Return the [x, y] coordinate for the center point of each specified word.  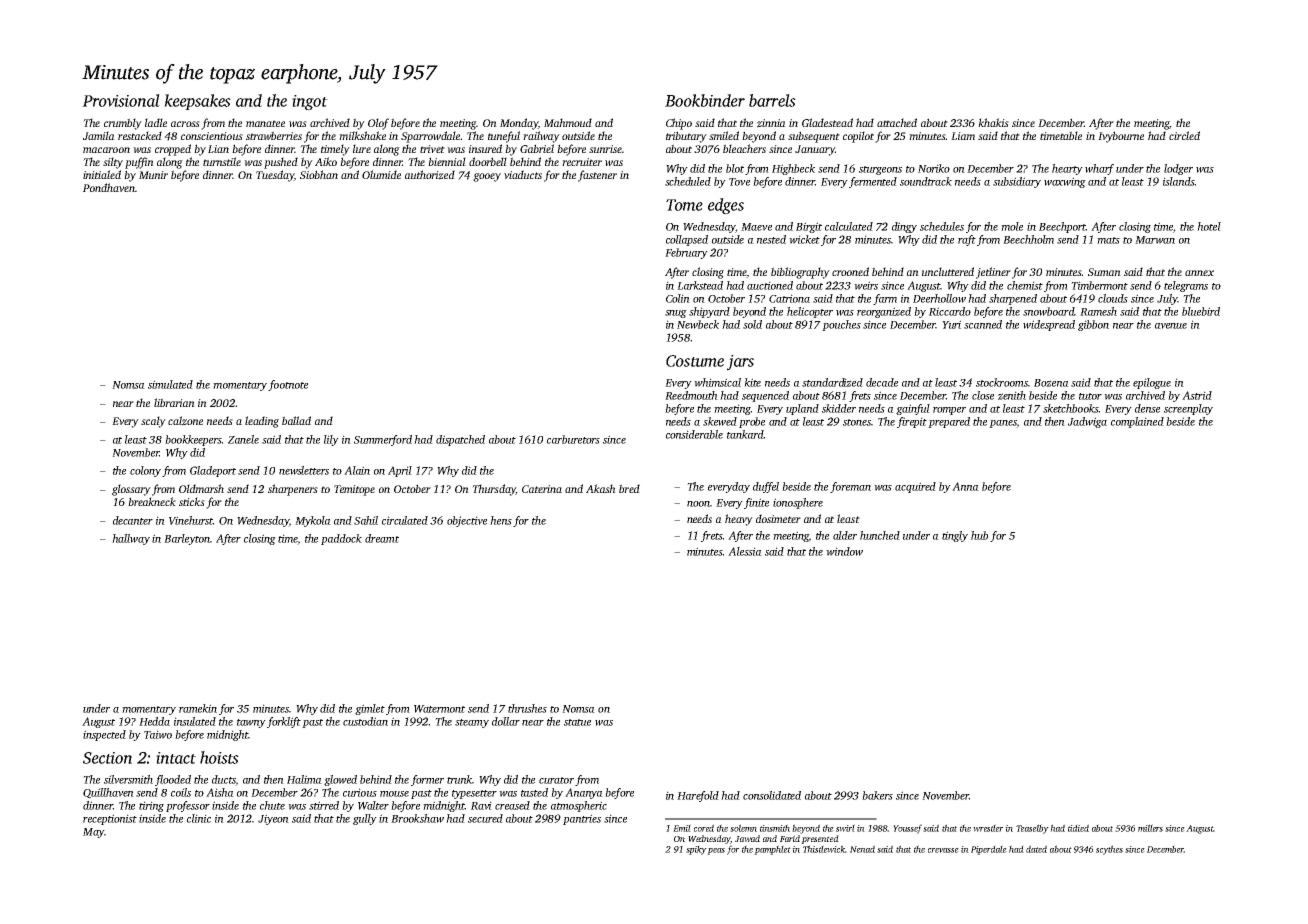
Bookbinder [705, 100]
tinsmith [775, 828]
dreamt [382, 538]
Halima [304, 779]
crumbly [123, 124]
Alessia [745, 551]
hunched [880, 535]
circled [1184, 135]
